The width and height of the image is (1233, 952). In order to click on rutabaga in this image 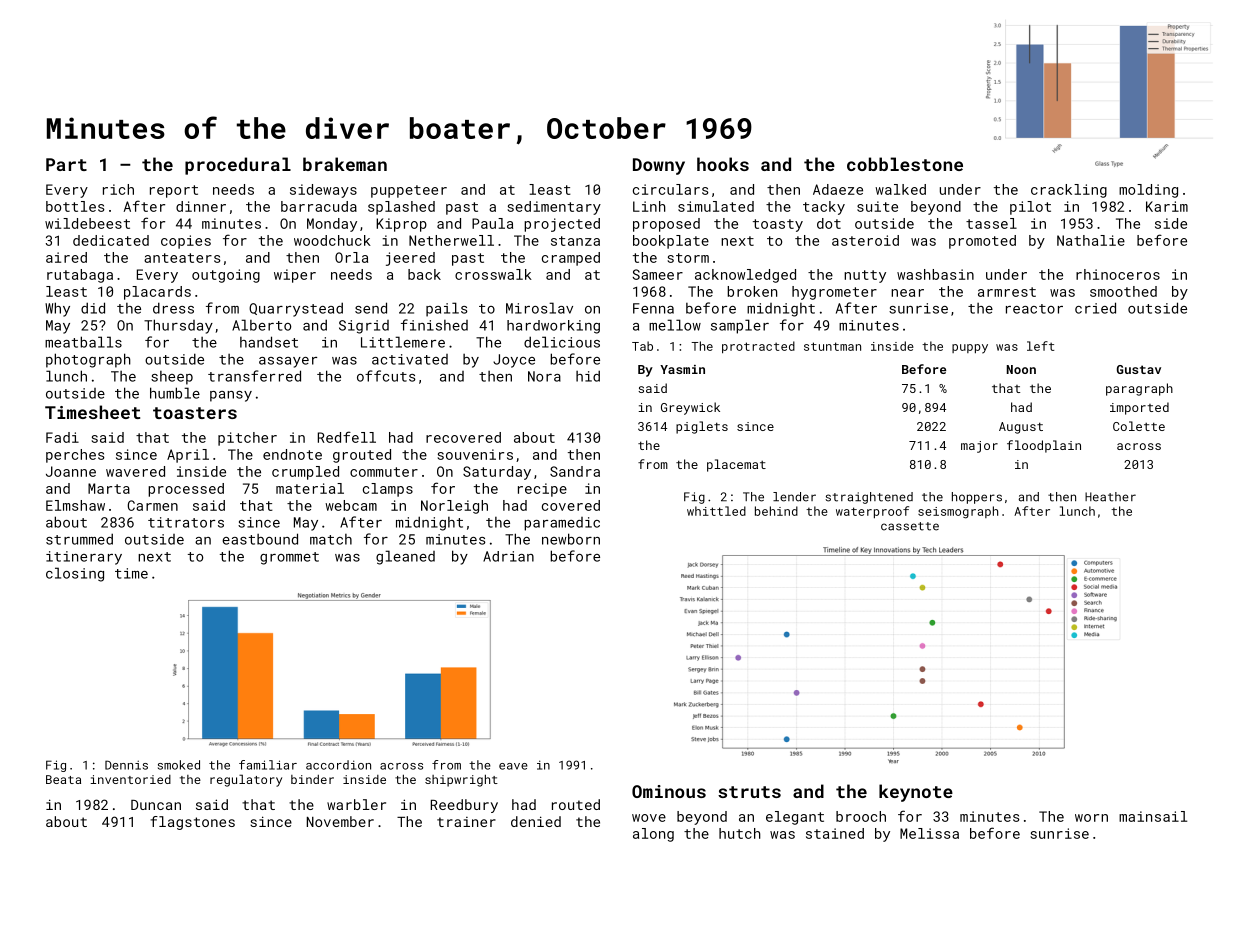, I will do `click(80, 276)`.
